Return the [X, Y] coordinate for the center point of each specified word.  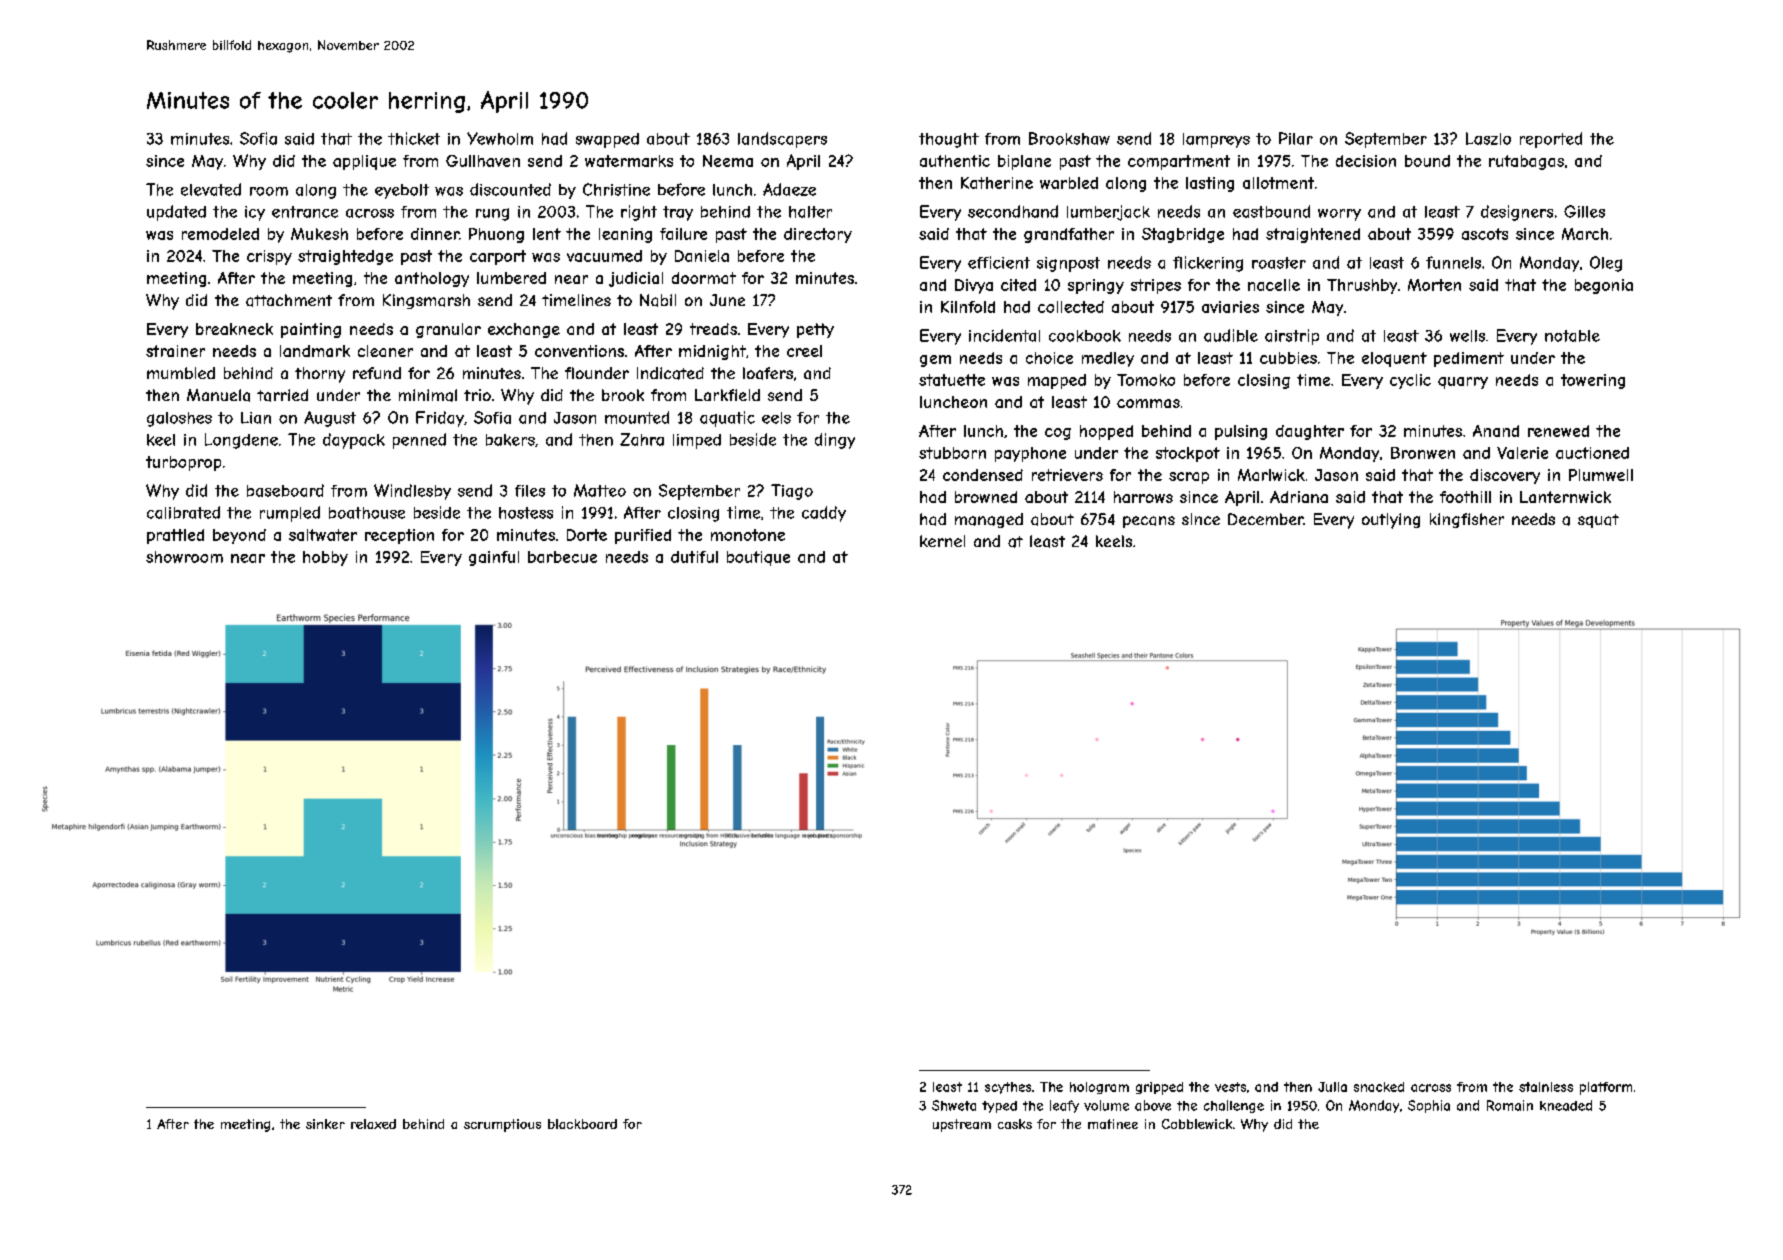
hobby [325, 558]
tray [678, 213]
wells [1467, 336]
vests [1230, 1087]
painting [311, 330]
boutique [758, 558]
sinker [325, 1124]
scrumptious [502, 1125]
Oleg [1606, 264]
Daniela [702, 256]
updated [176, 213]
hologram [1099, 1088]
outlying [1391, 521]
